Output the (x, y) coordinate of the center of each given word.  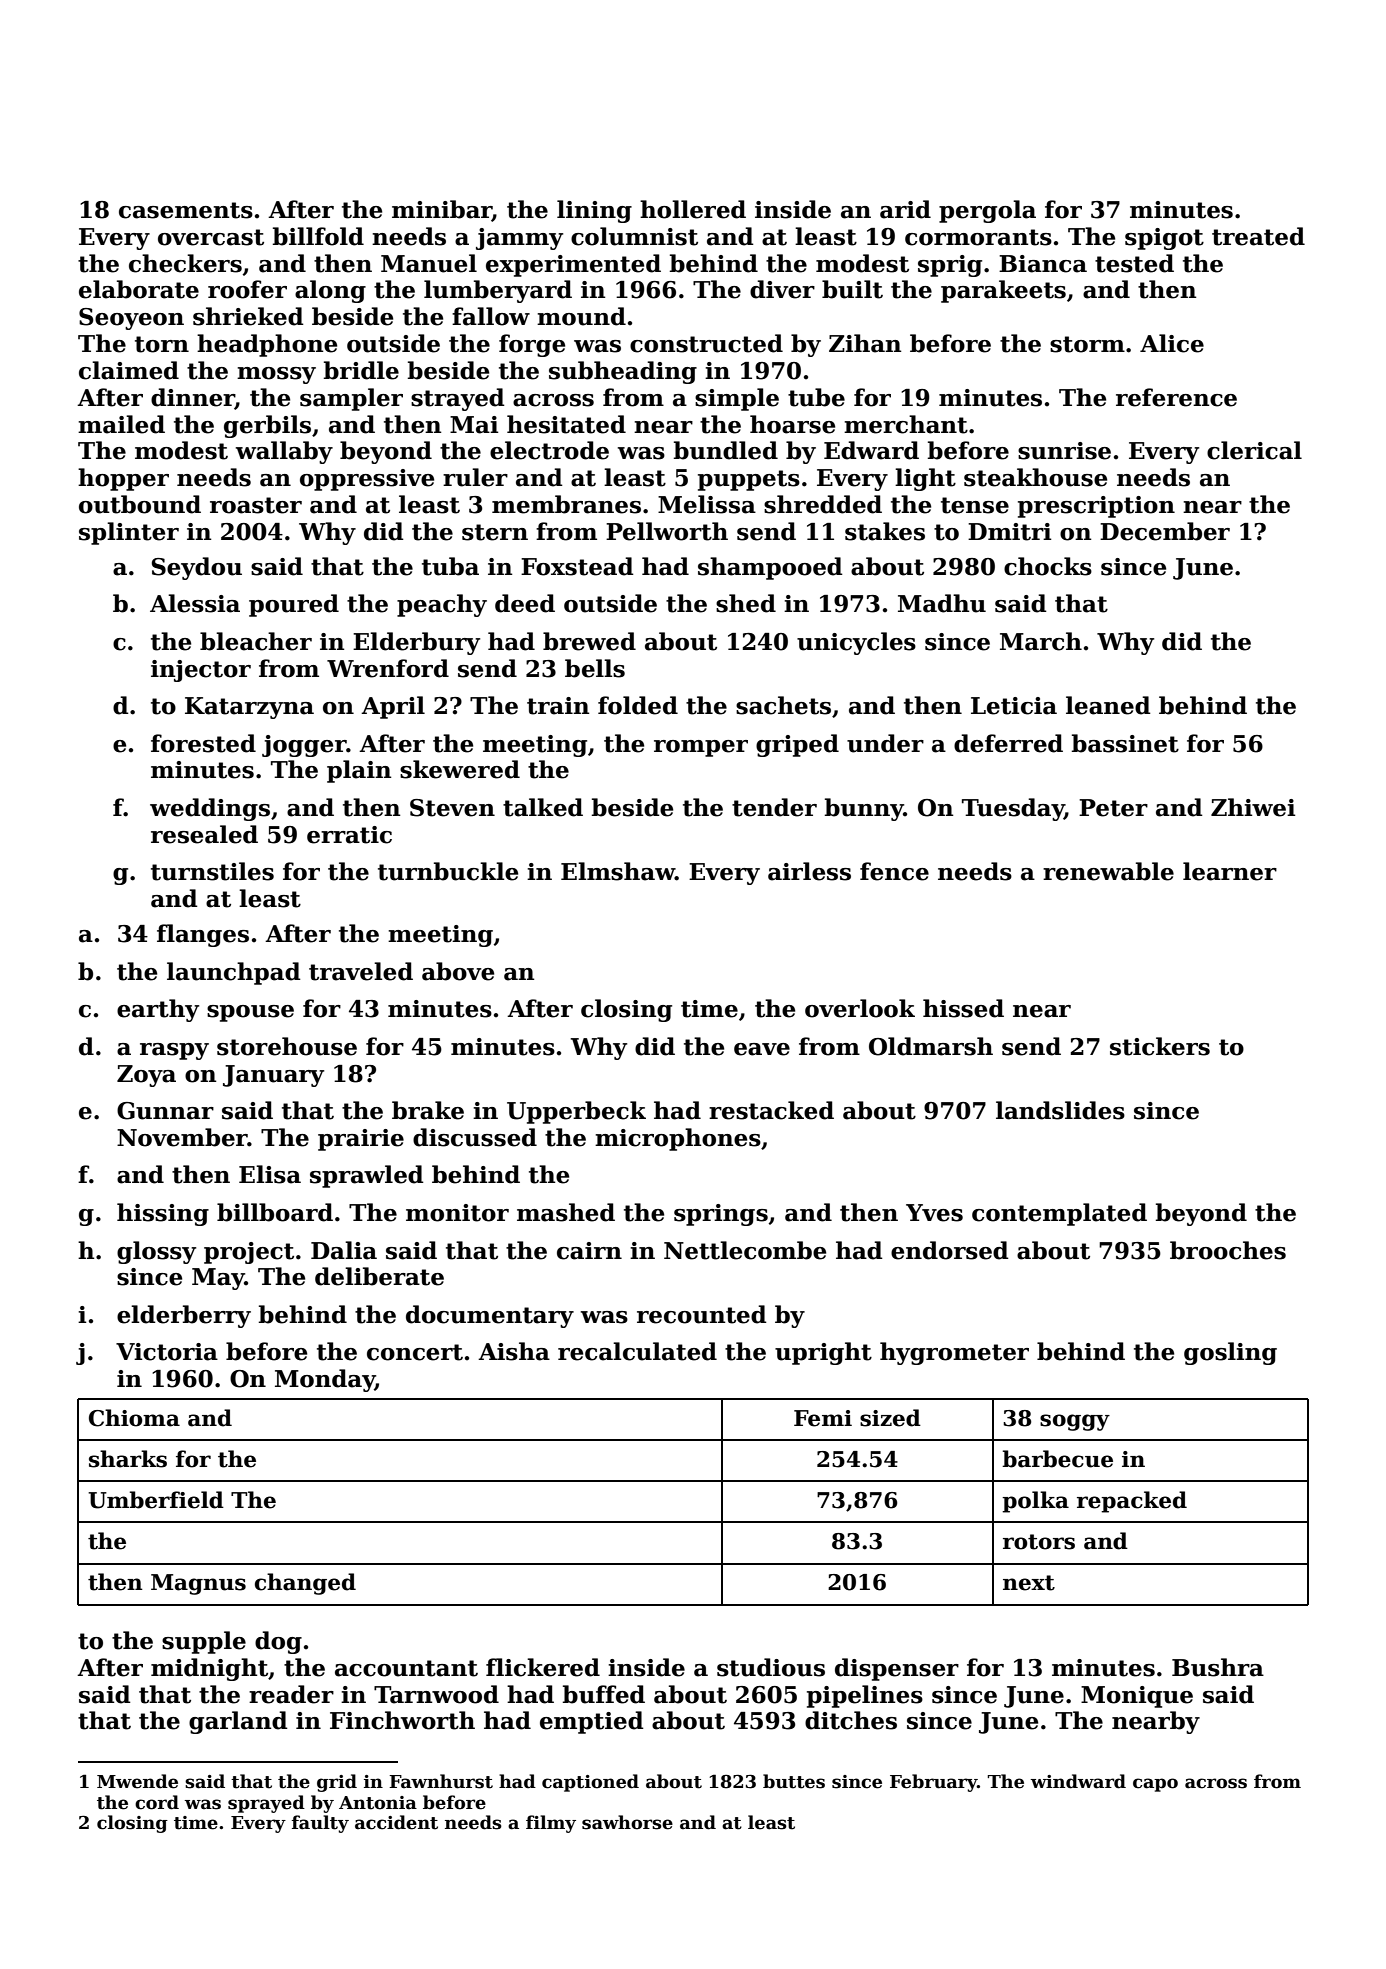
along (330, 291)
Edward (871, 450)
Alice (1172, 343)
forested (203, 743)
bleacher (256, 641)
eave (762, 1049)
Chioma (134, 1418)
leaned (1108, 705)
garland (238, 1722)
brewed (589, 641)
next (1029, 1583)
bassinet (1125, 743)
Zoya (146, 1076)
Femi (823, 1418)
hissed (963, 1008)
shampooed (770, 568)
